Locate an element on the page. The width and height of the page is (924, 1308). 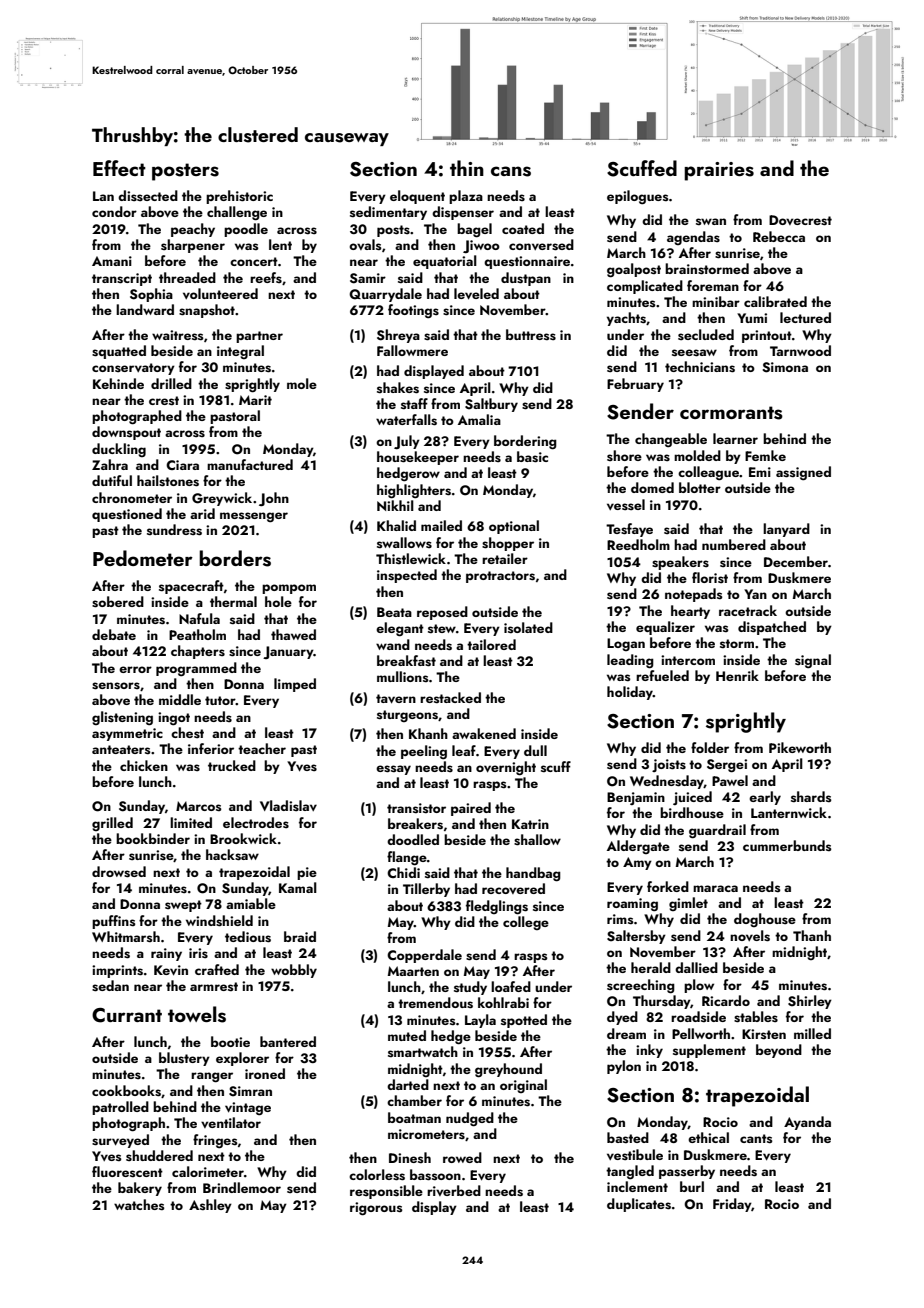
Sergei is located at coordinates (727, 766).
